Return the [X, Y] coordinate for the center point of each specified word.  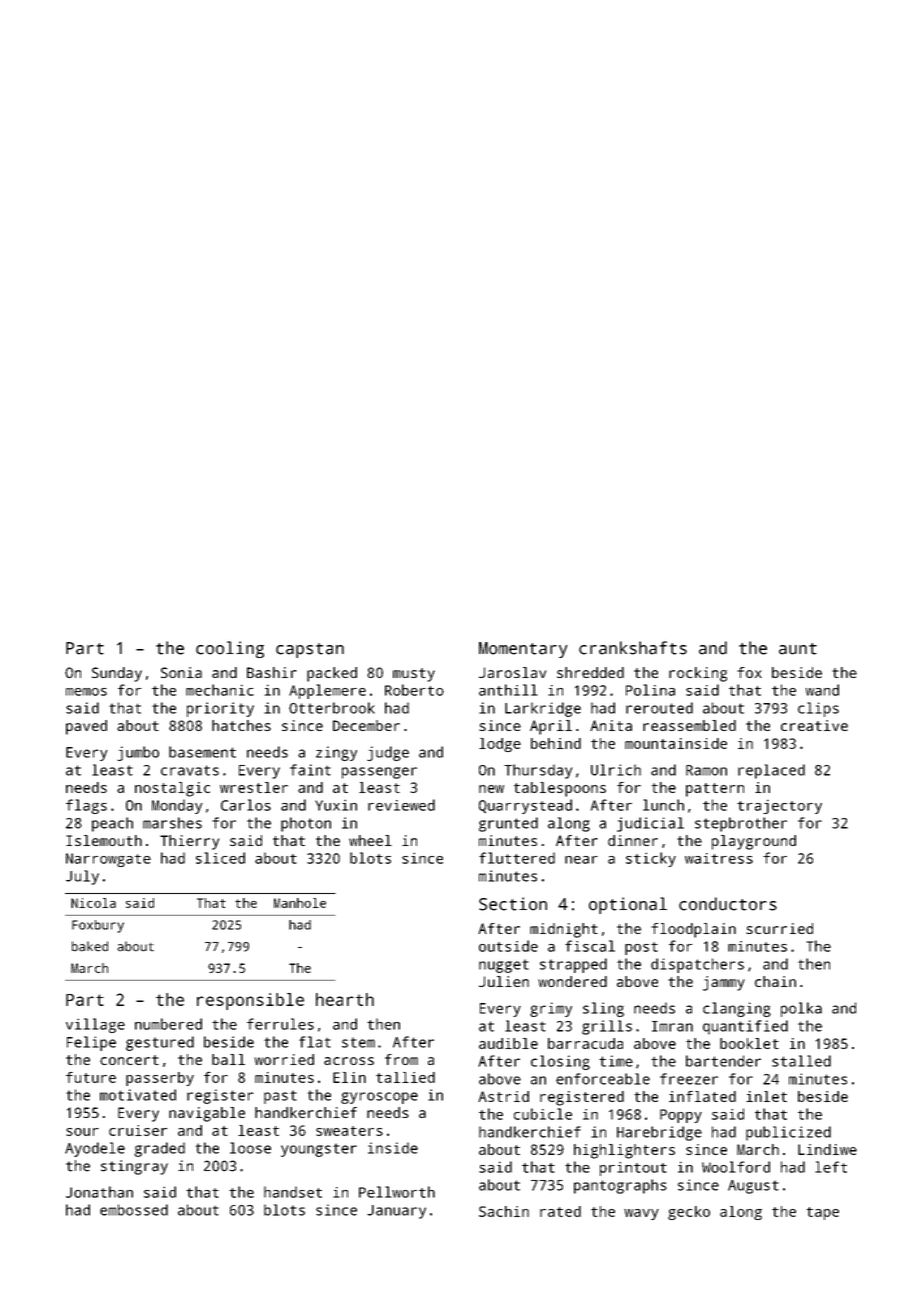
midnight [564, 930]
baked [90, 946]
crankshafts [633, 648]
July [82, 877]
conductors [728, 904]
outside [508, 946]
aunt [798, 649]
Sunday [117, 674]
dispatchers [697, 965]
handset [293, 1192]
